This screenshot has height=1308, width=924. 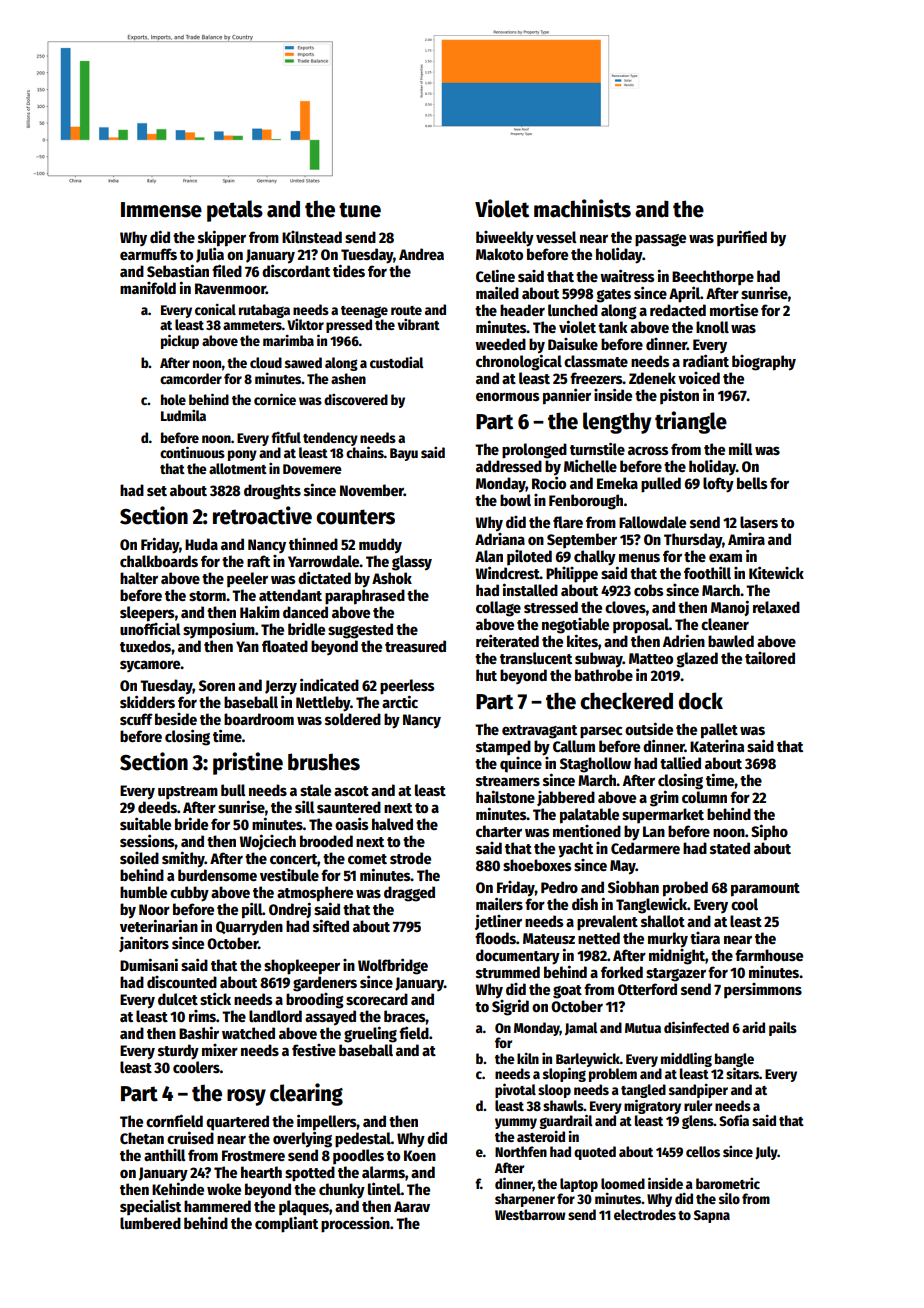 I want to click on pressed, so click(x=349, y=326).
